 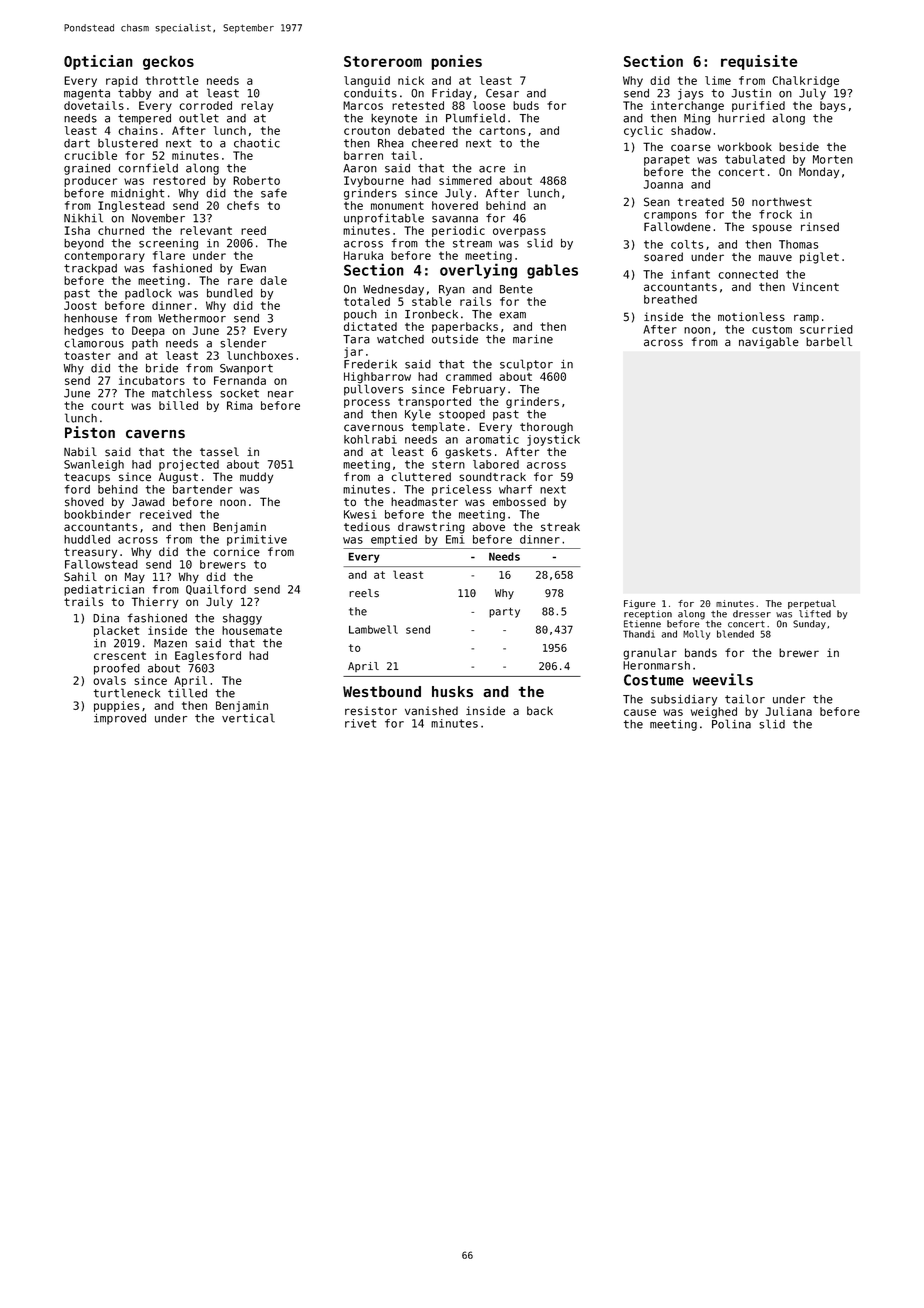 I want to click on breathed, so click(x=670, y=299).
